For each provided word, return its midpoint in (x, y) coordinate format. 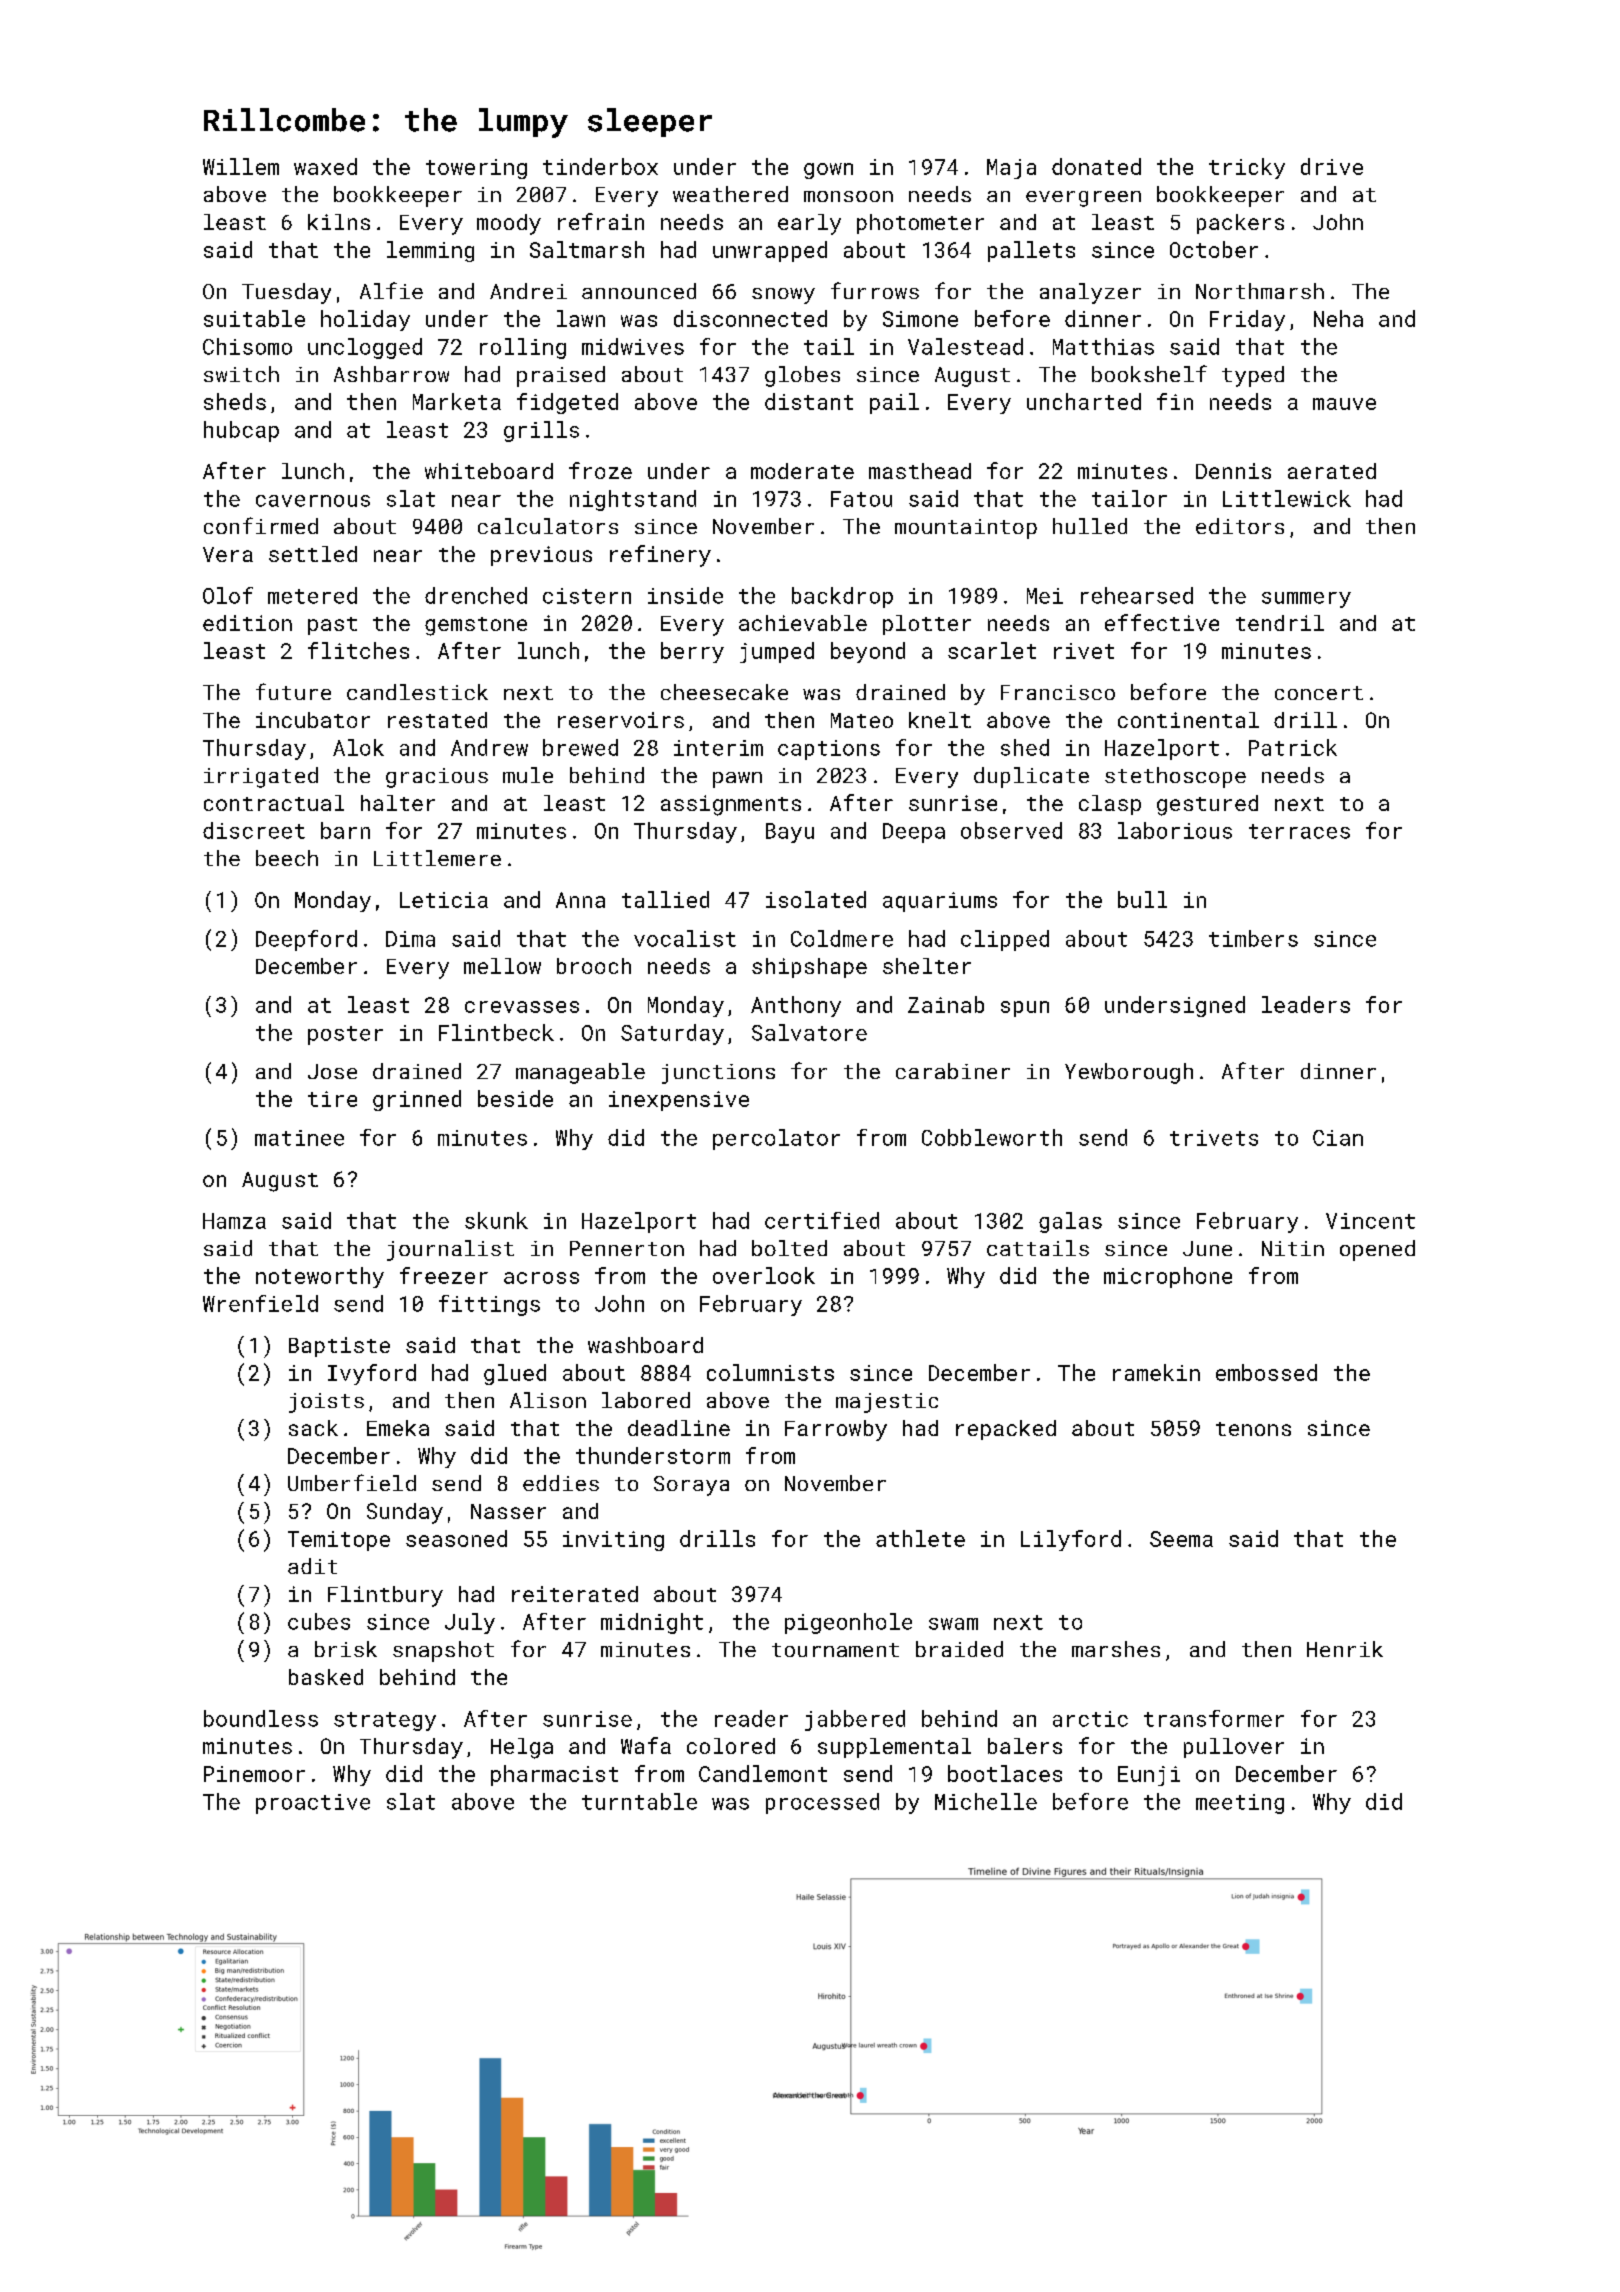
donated (1096, 166)
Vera (228, 554)
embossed (1266, 1372)
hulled (1090, 526)
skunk (496, 1220)
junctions (718, 1074)
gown (828, 171)
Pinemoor (254, 1774)
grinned (417, 1100)
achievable (803, 623)
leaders (1306, 1004)
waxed (325, 166)
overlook (764, 1275)
